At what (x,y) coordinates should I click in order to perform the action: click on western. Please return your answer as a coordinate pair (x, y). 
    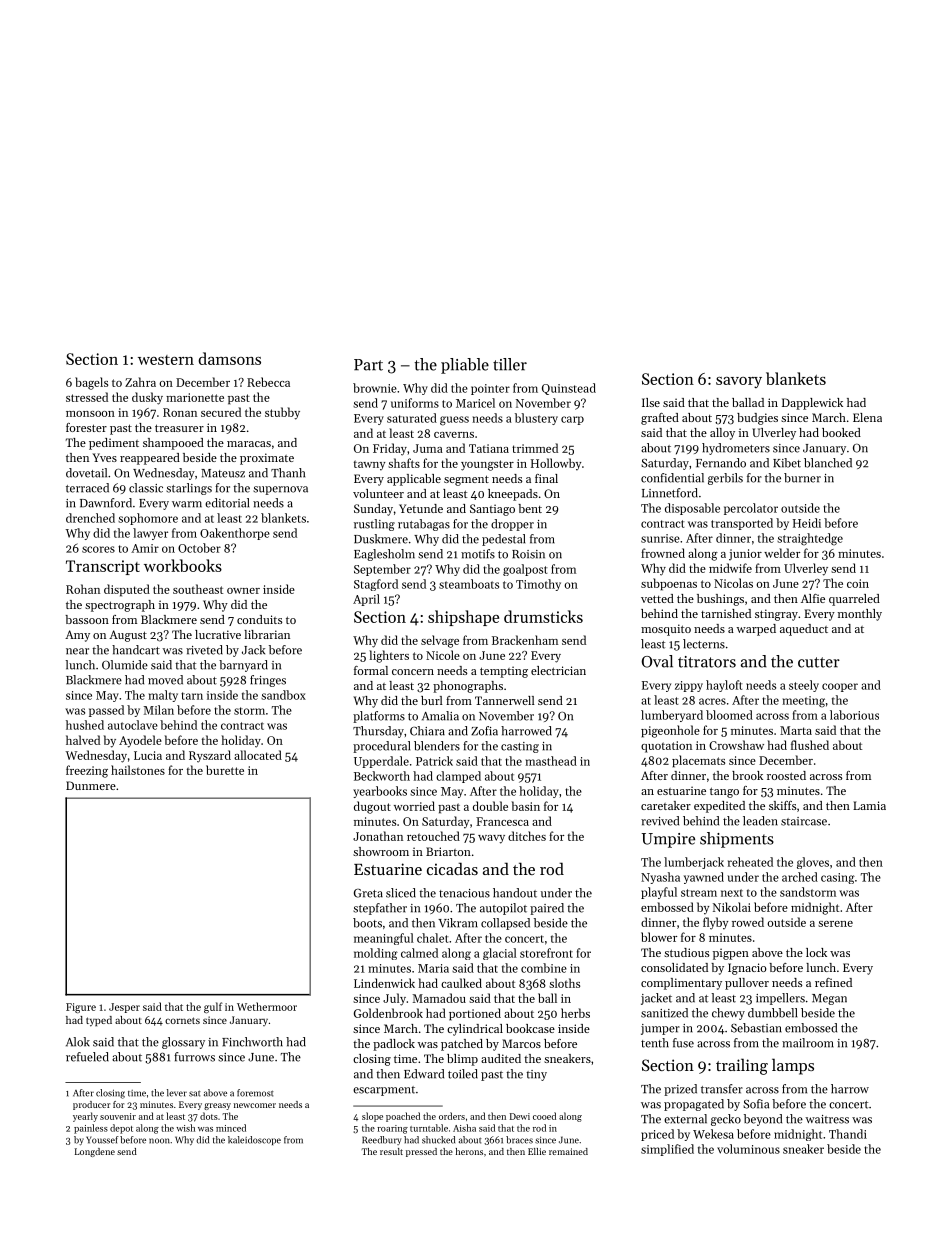
    Looking at the image, I should click on (166, 360).
